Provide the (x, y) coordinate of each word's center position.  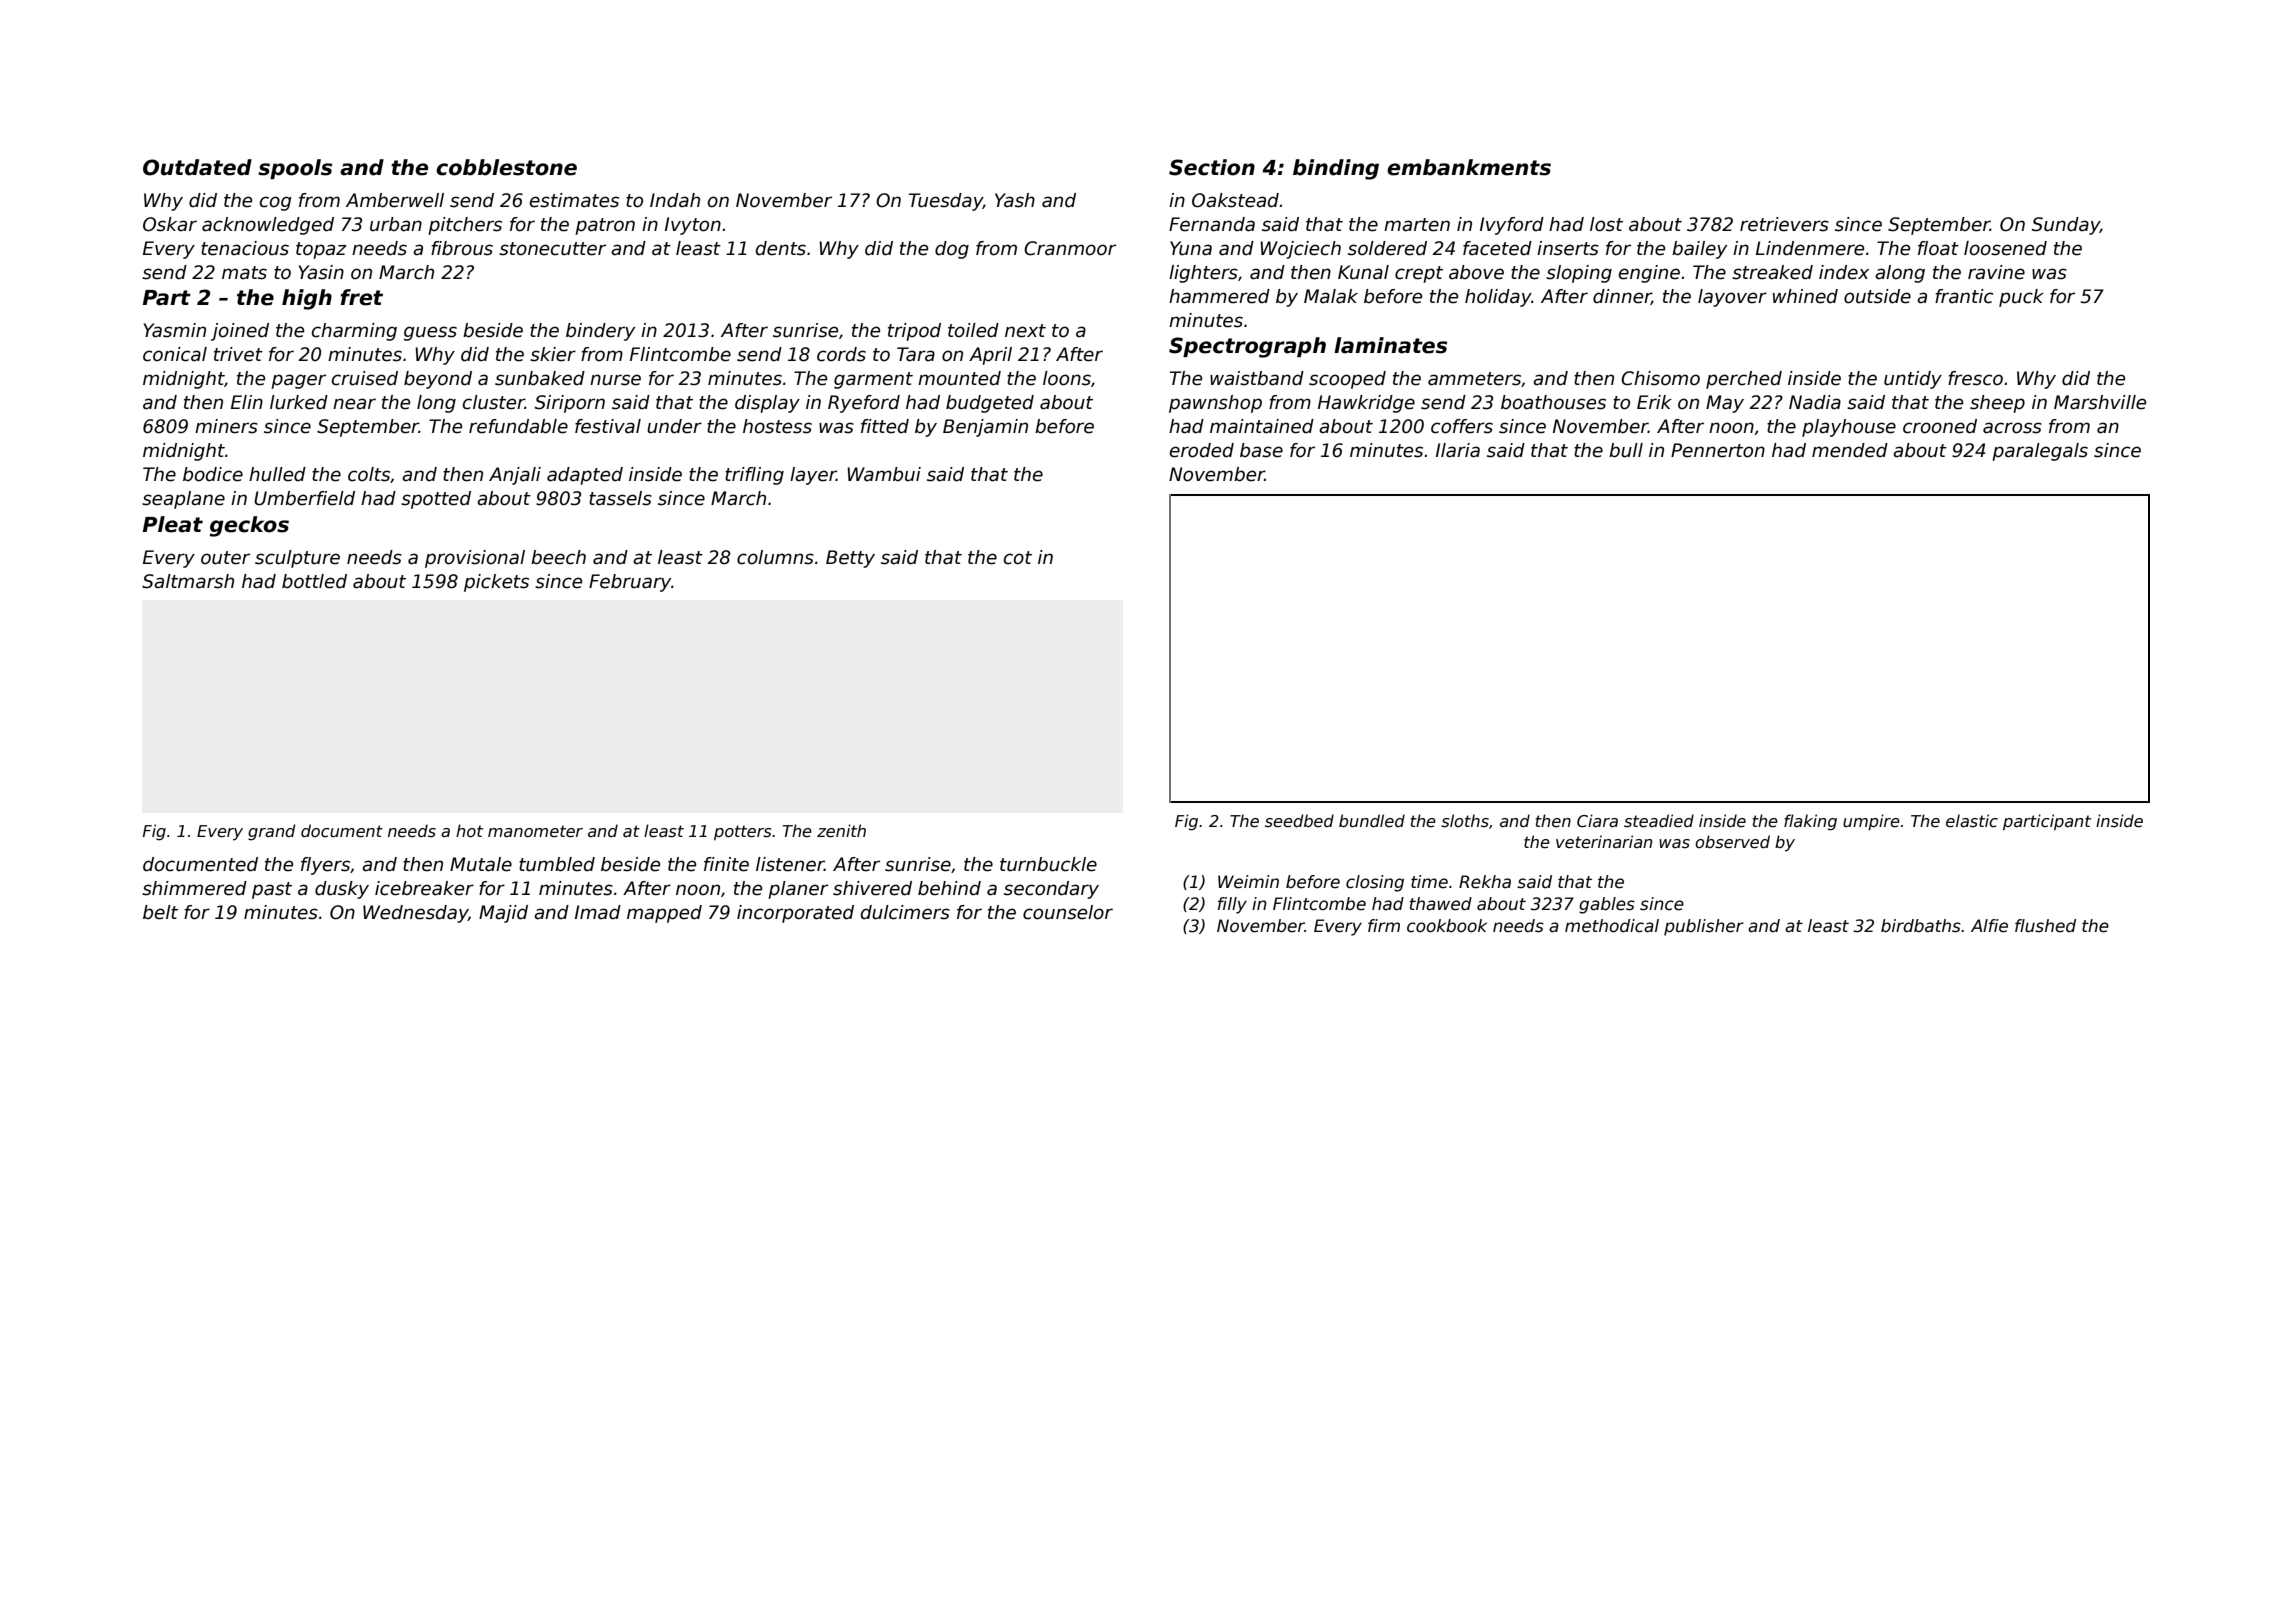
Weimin (1248, 882)
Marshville (2100, 402)
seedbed (1299, 821)
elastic (1972, 821)
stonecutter (552, 249)
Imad (598, 912)
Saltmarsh (188, 581)
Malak (1331, 296)
